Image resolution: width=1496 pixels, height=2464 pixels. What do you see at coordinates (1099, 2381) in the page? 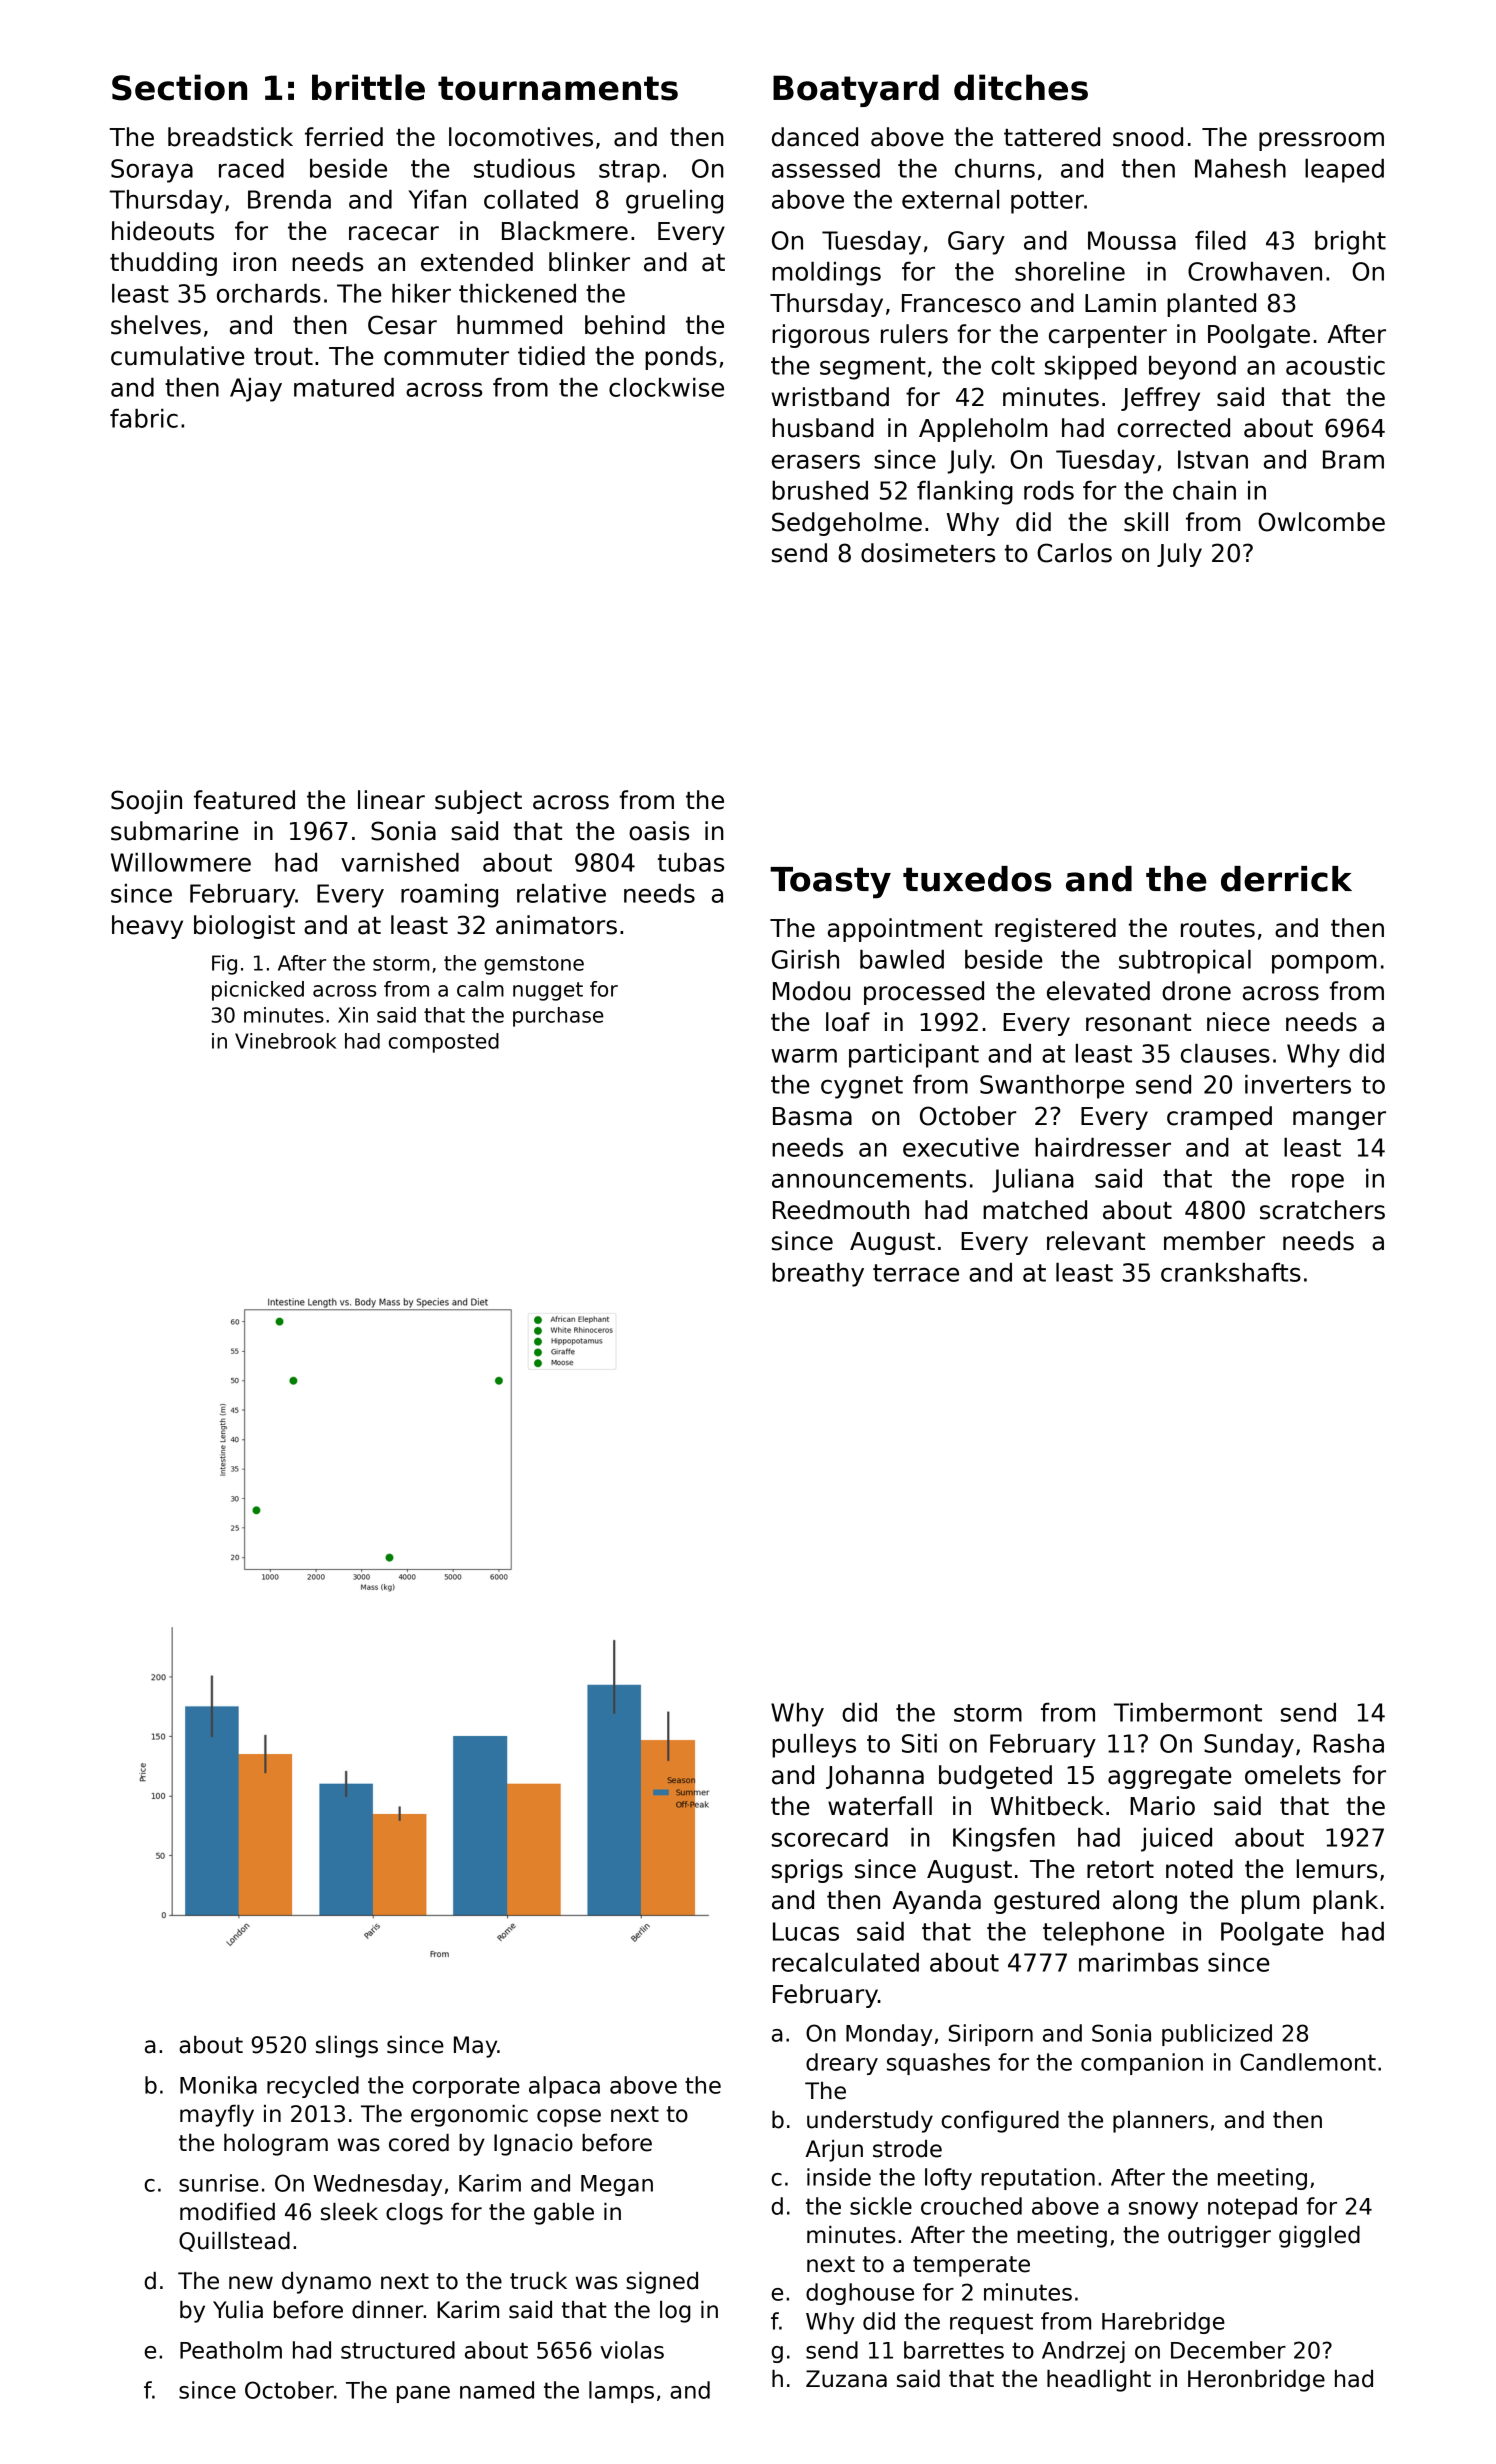
I see `headlight` at bounding box center [1099, 2381].
